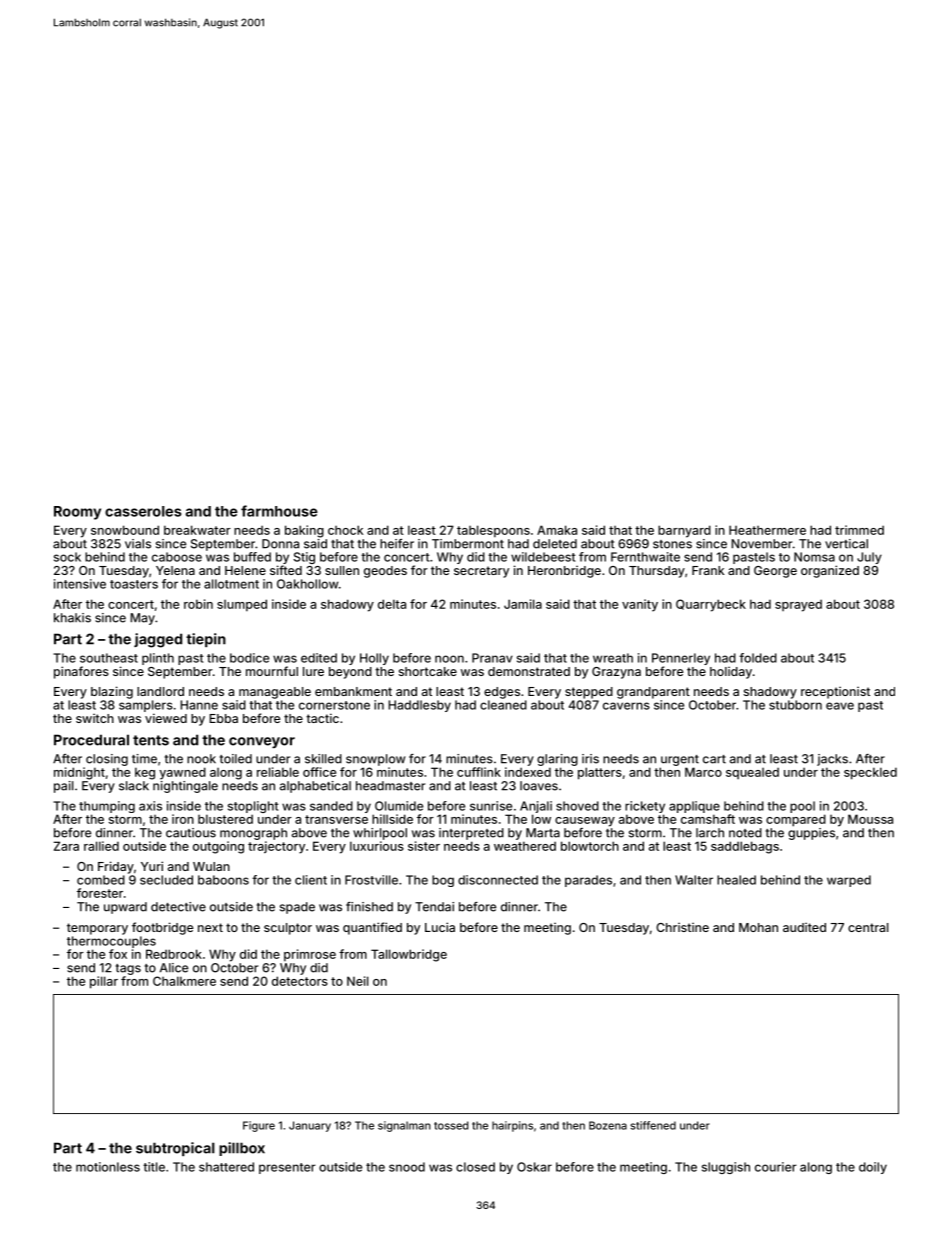 The width and height of the document is (952, 1233). Describe the element at coordinates (183, 819) in the document. I see `iron` at that location.
